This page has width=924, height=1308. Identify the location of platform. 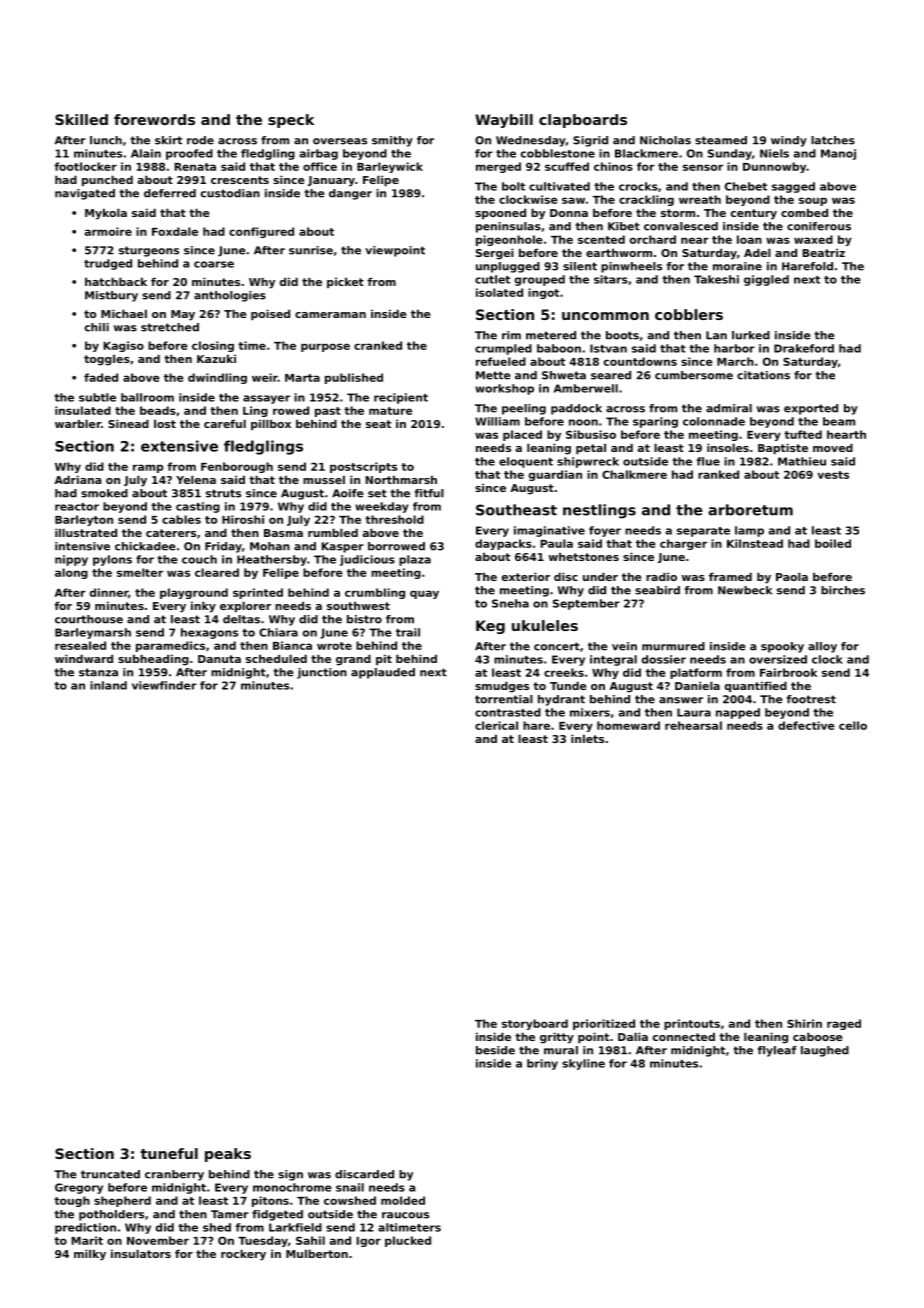
(696, 673).
